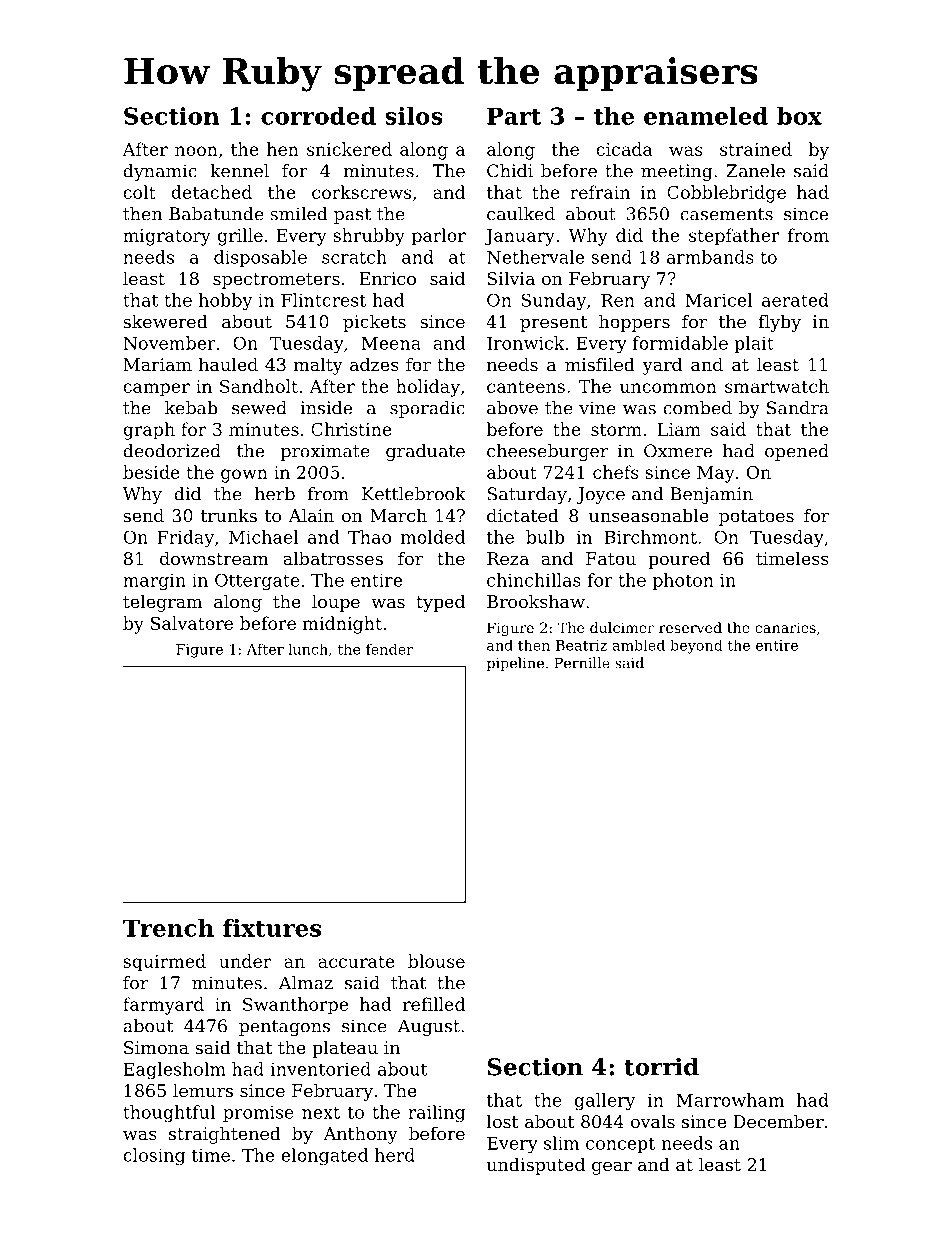  Describe the element at coordinates (679, 429) in the page. I see `Liam` at that location.
